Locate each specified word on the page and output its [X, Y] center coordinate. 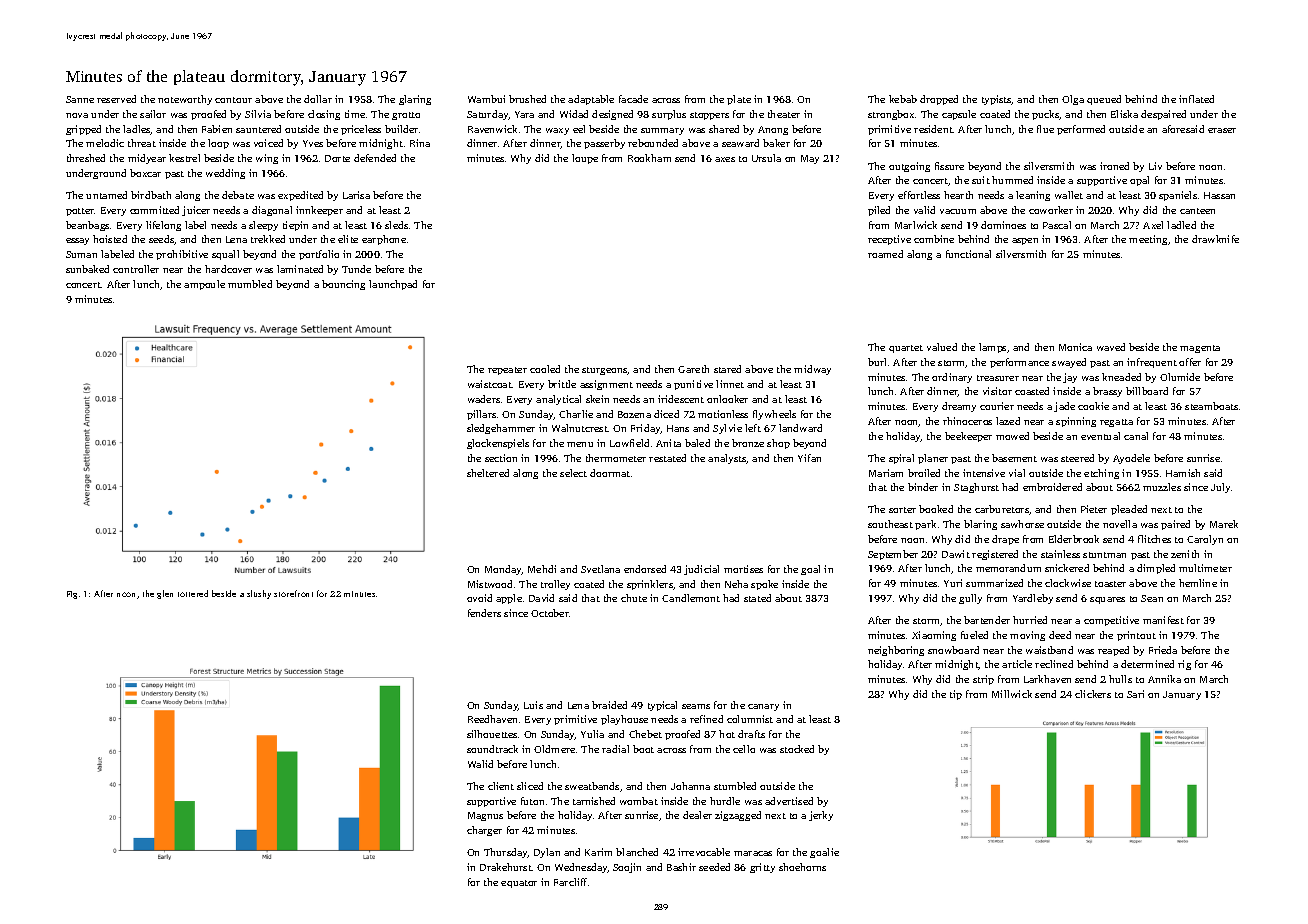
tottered [193, 593]
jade [1064, 407]
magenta [1200, 349]
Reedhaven [492, 719]
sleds [396, 225]
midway [812, 370]
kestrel [184, 158]
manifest [1163, 620]
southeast [890, 524]
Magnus [485, 816]
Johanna [690, 786]
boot [643, 749]
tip [956, 695]
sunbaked [87, 269]
